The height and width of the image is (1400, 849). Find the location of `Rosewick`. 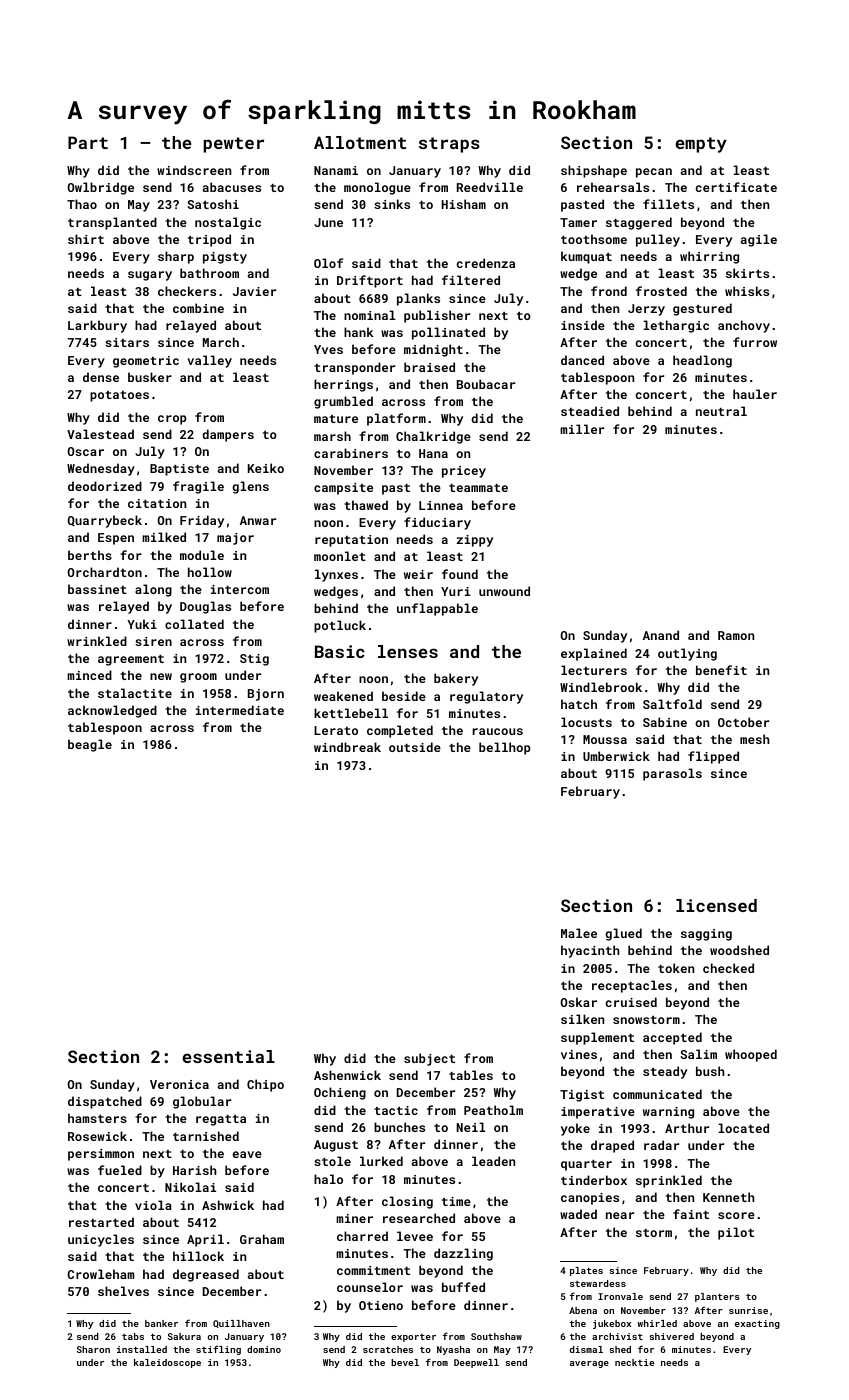

Rosewick is located at coordinates (97, 1136).
